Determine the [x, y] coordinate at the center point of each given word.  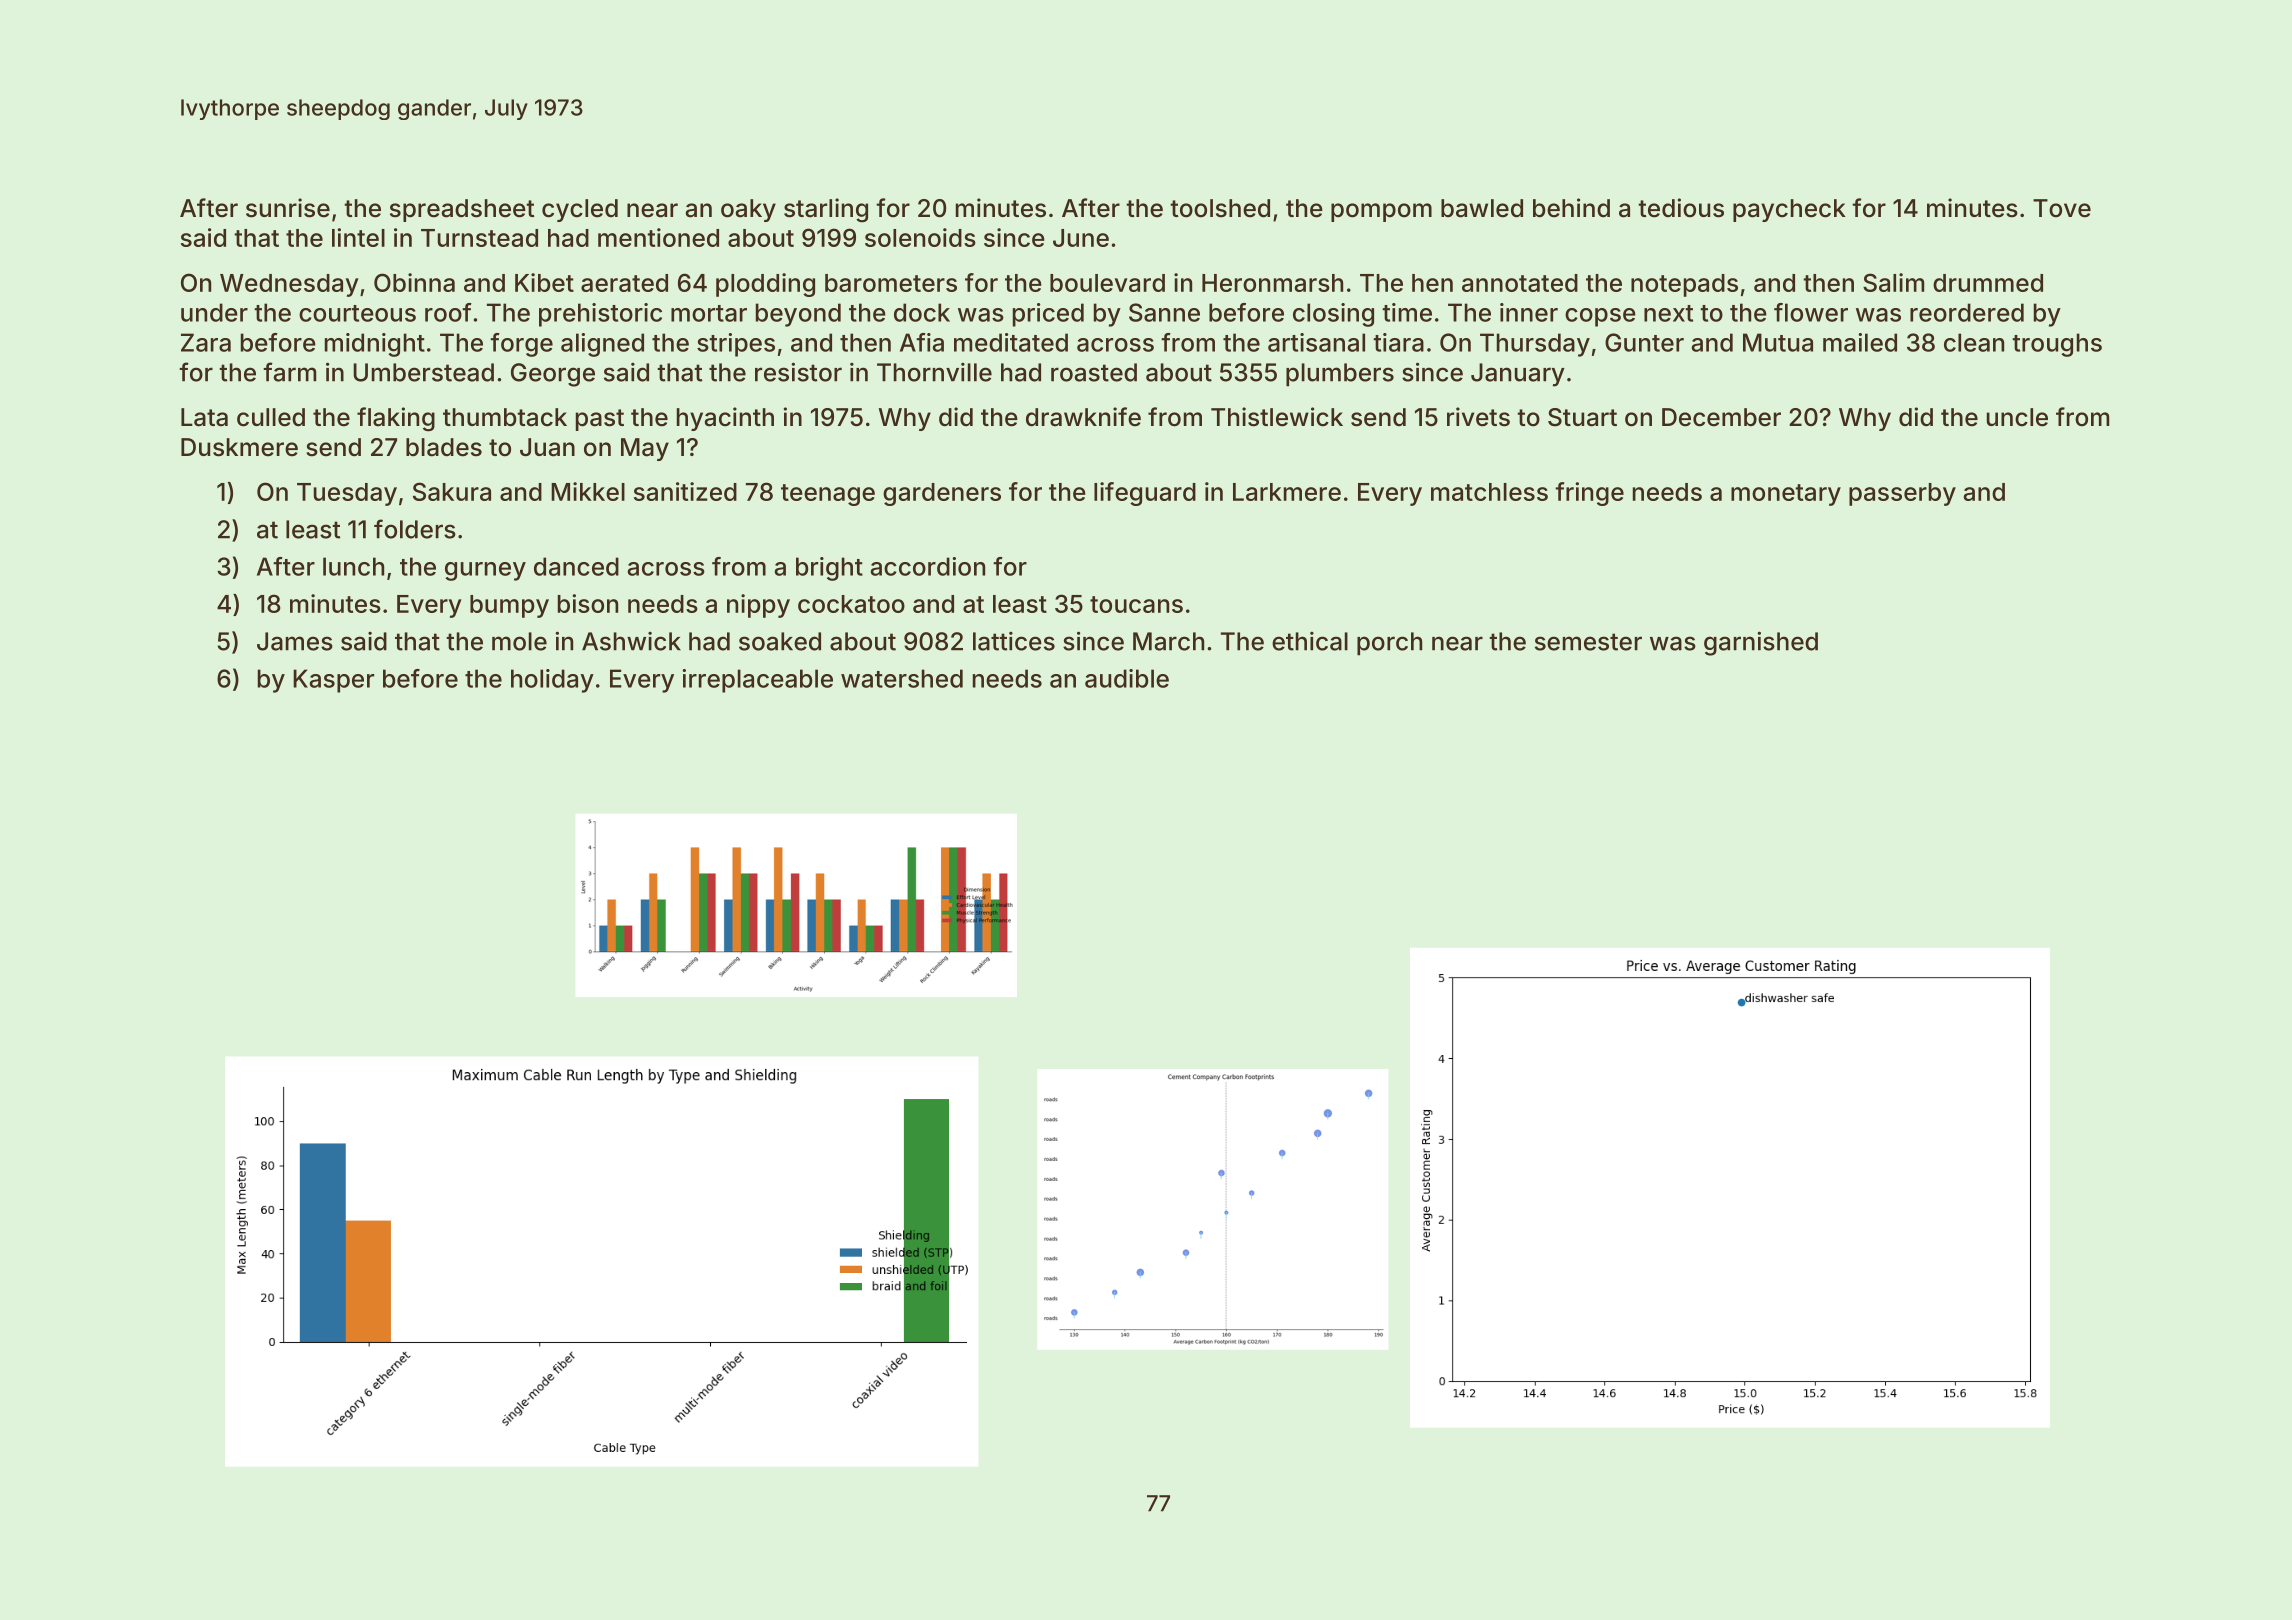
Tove [2062, 208]
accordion [928, 566]
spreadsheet [462, 210]
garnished [1761, 643]
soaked [780, 641]
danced [576, 566]
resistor [798, 372]
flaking [396, 419]
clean [1974, 342]
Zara [206, 342]
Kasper [333, 681]
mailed [1860, 342]
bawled [1482, 208]
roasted [1094, 372]
